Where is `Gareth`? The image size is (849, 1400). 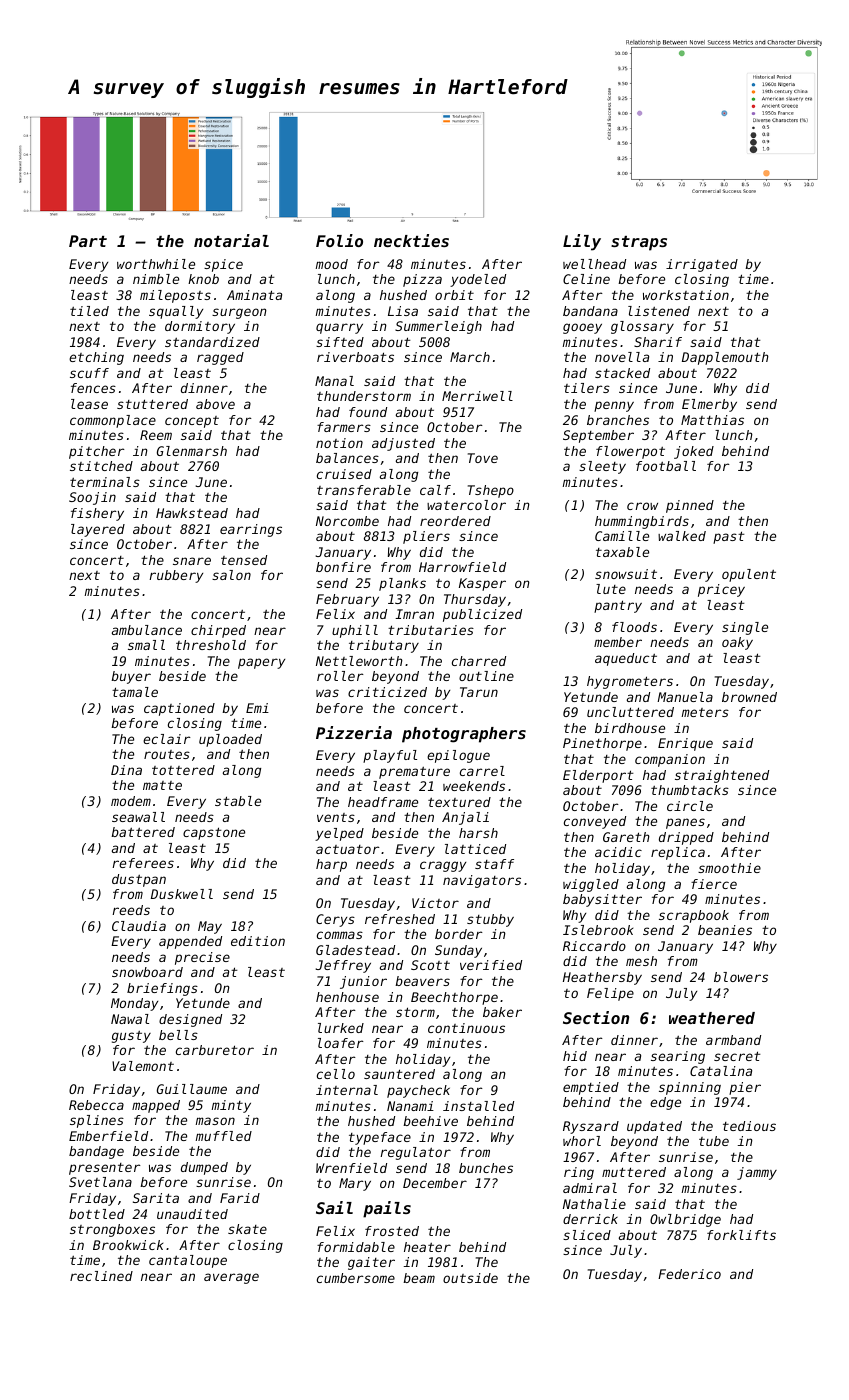
Gareth is located at coordinates (626, 837).
